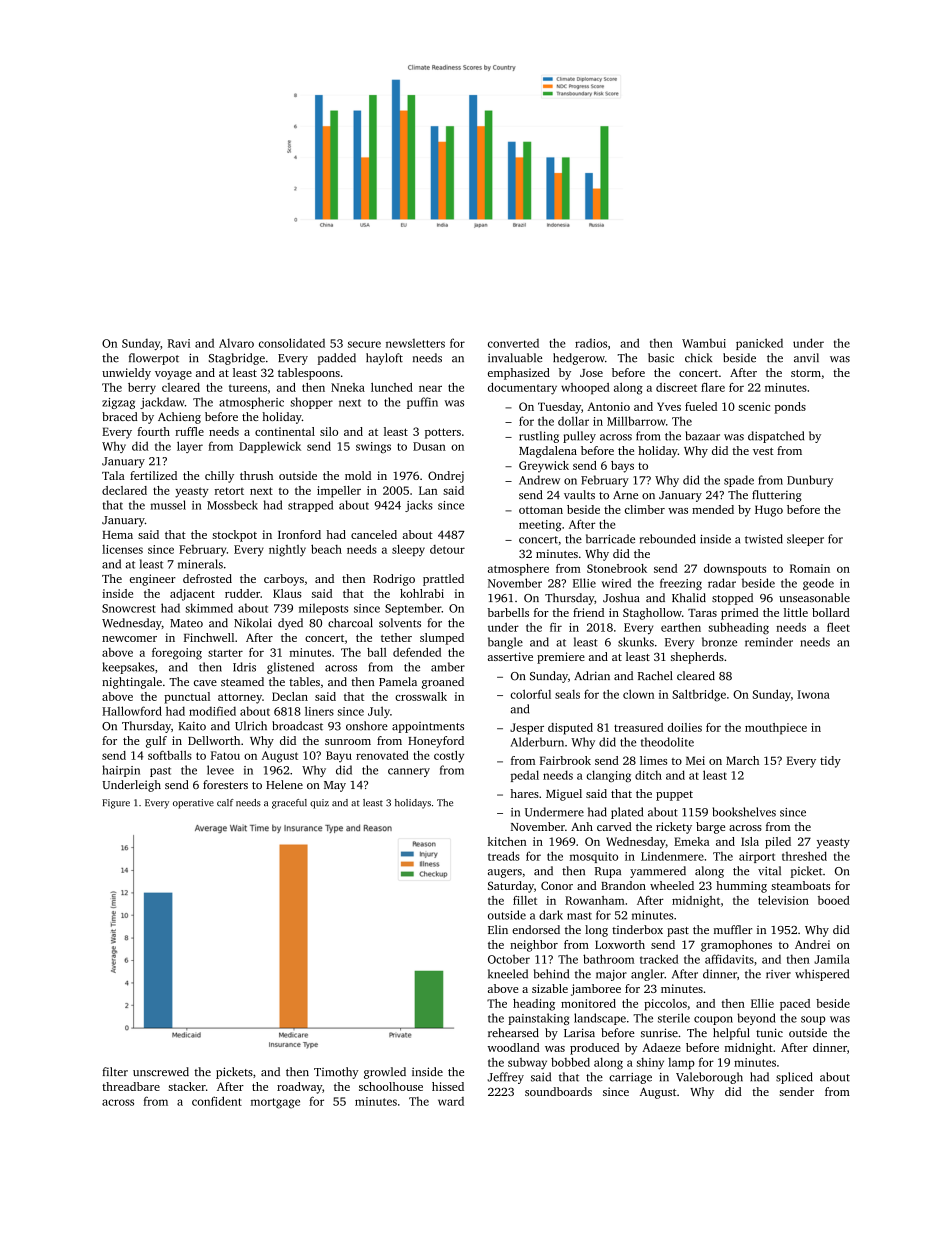  I want to click on whispered, so click(822, 975).
